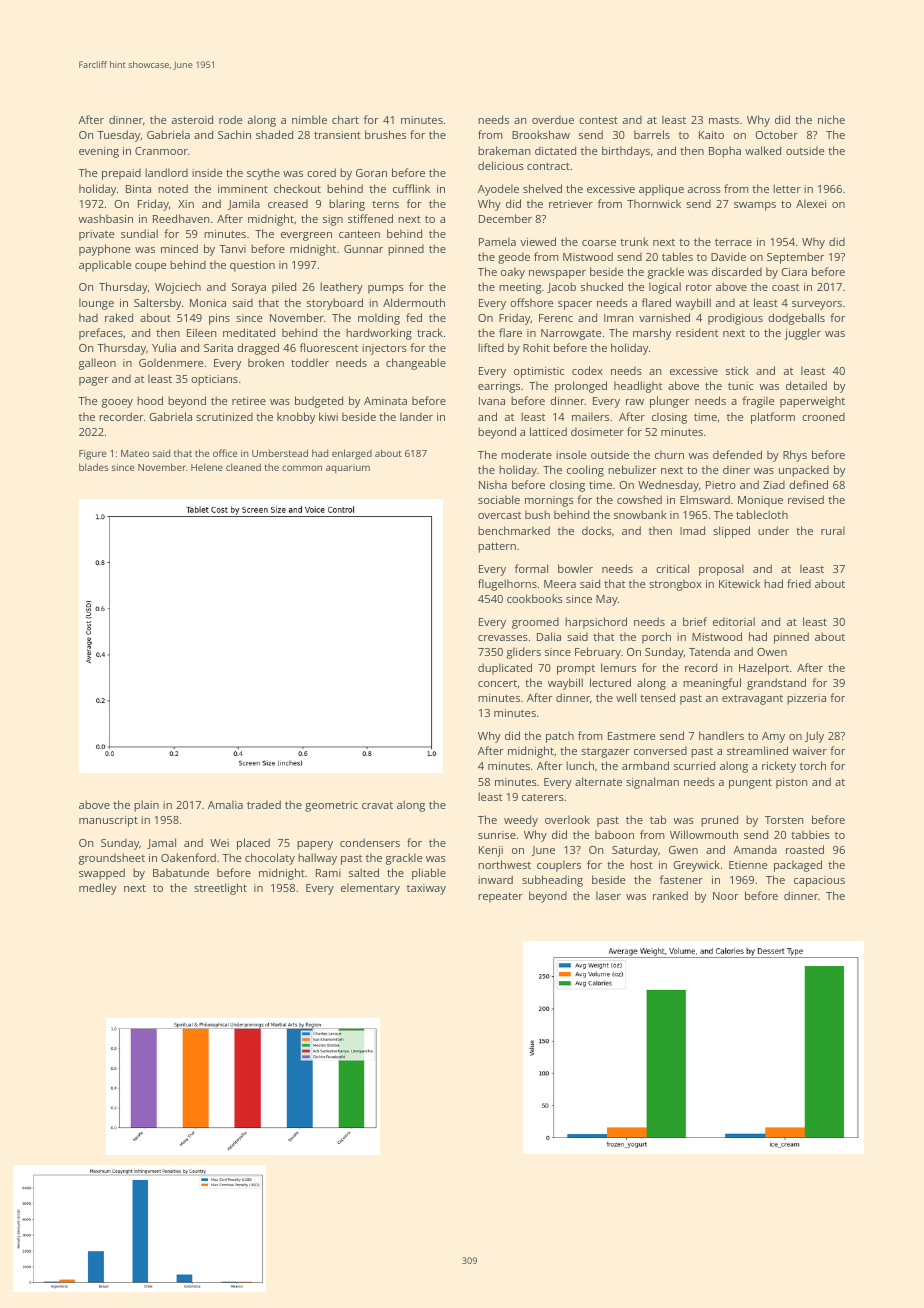 The width and height of the screenshot is (924, 1308). Describe the element at coordinates (225, 804) in the screenshot. I see `Amalia` at that location.
